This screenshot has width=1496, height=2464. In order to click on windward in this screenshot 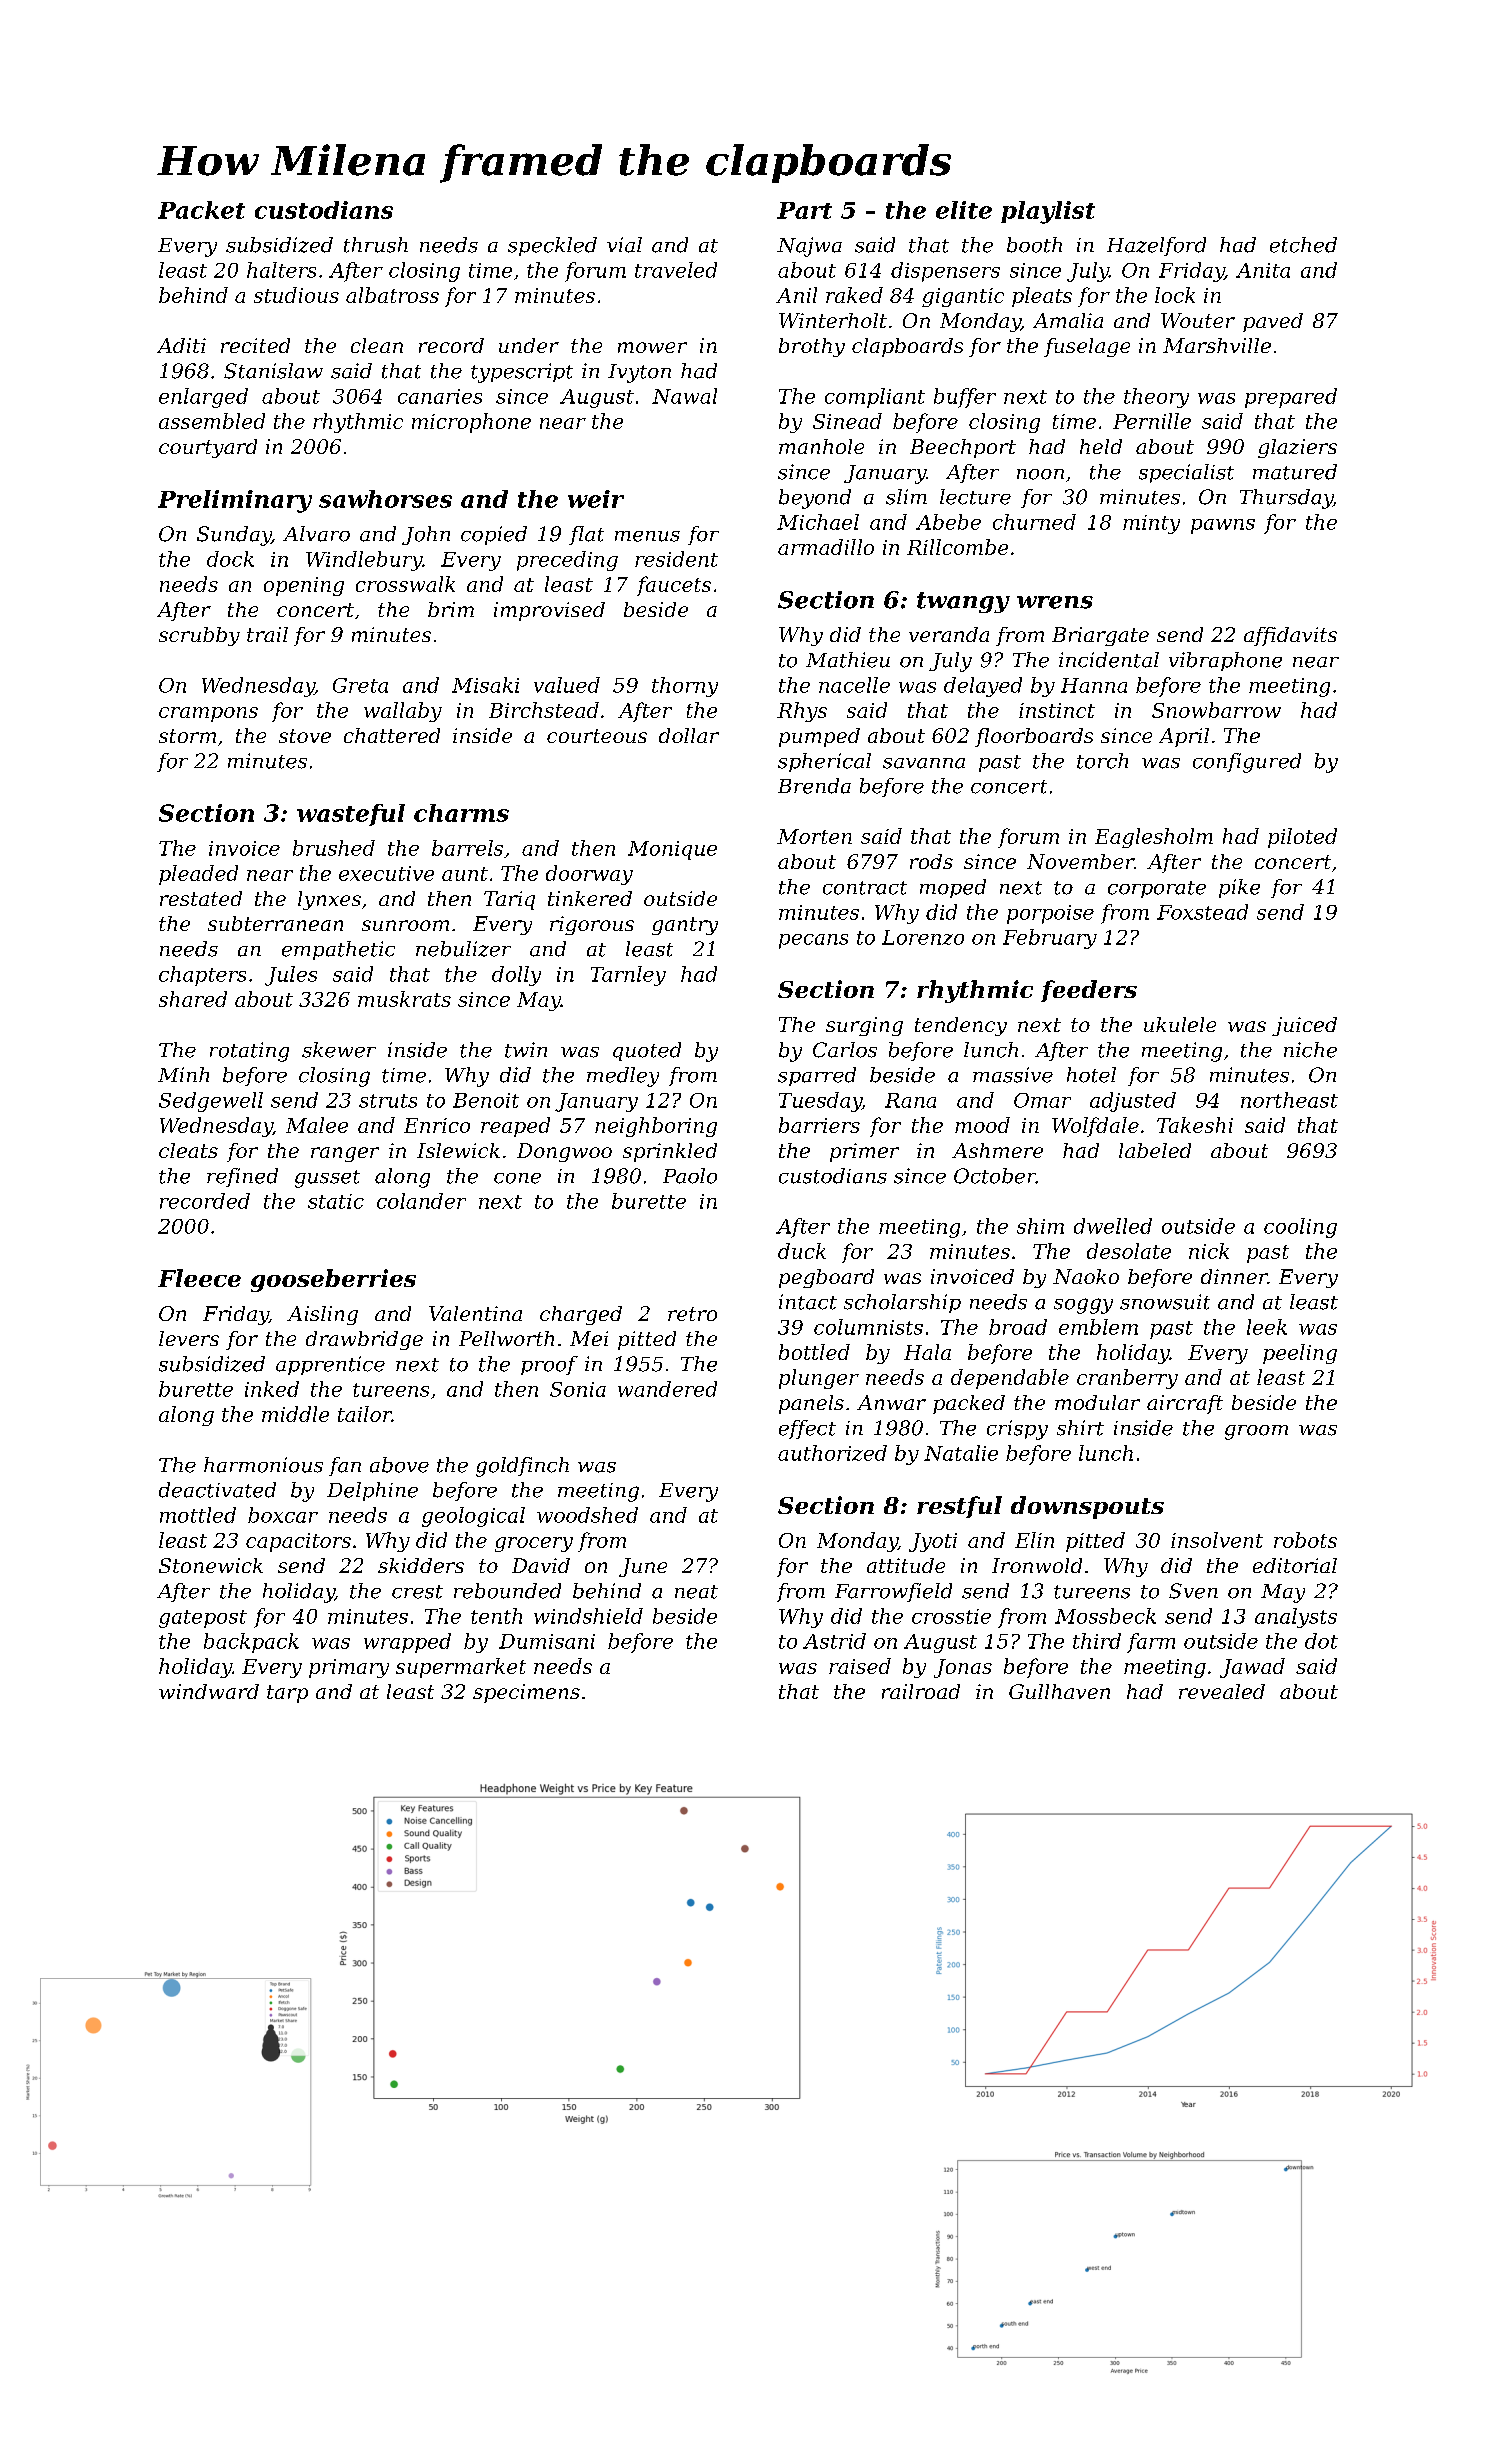, I will do `click(209, 1691)`.
